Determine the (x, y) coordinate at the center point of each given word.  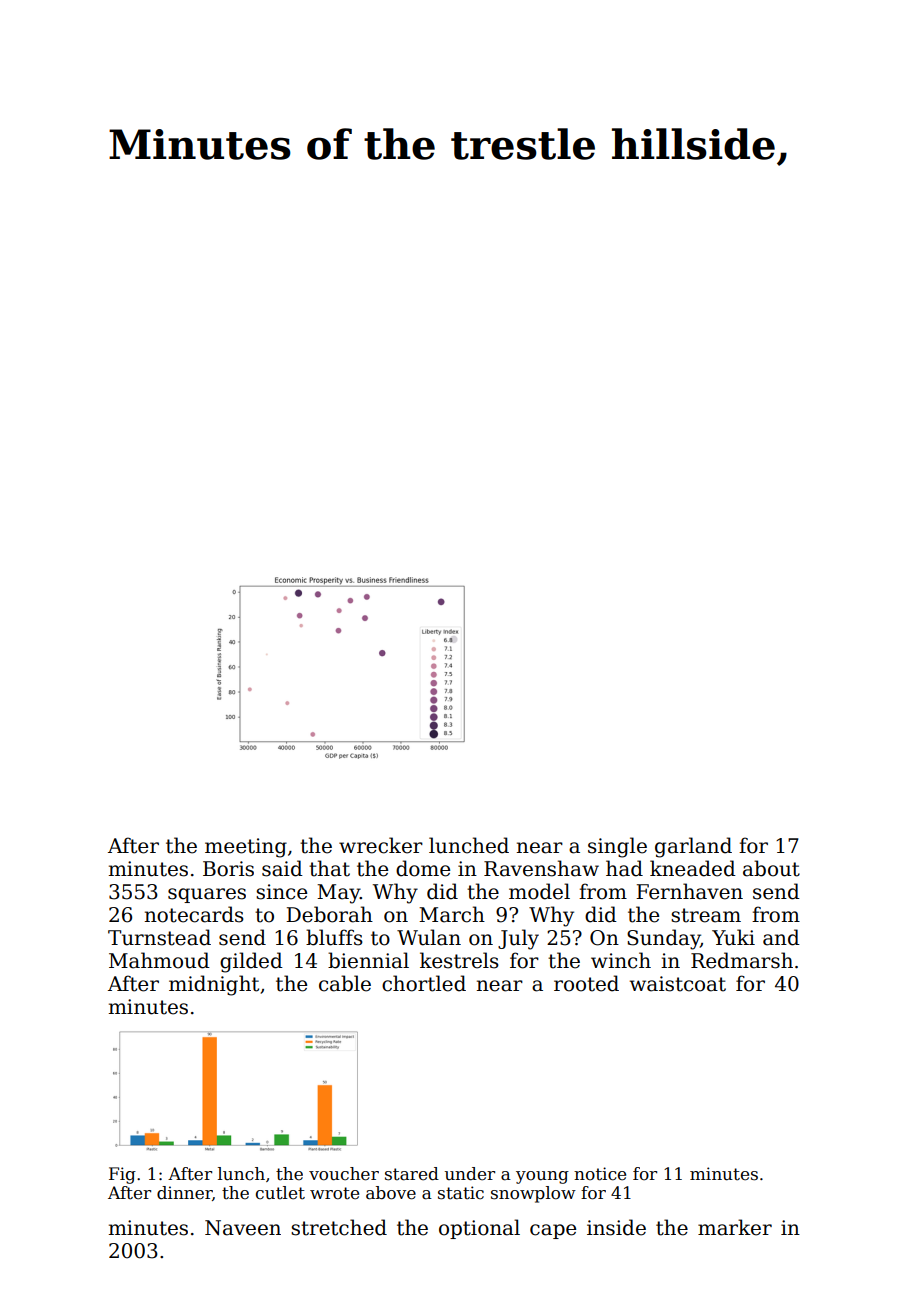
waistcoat (678, 984)
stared (412, 1174)
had (624, 868)
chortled (424, 983)
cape (553, 1231)
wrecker (381, 845)
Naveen (243, 1228)
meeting (246, 848)
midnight (214, 985)
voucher (344, 1174)
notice (600, 1174)
